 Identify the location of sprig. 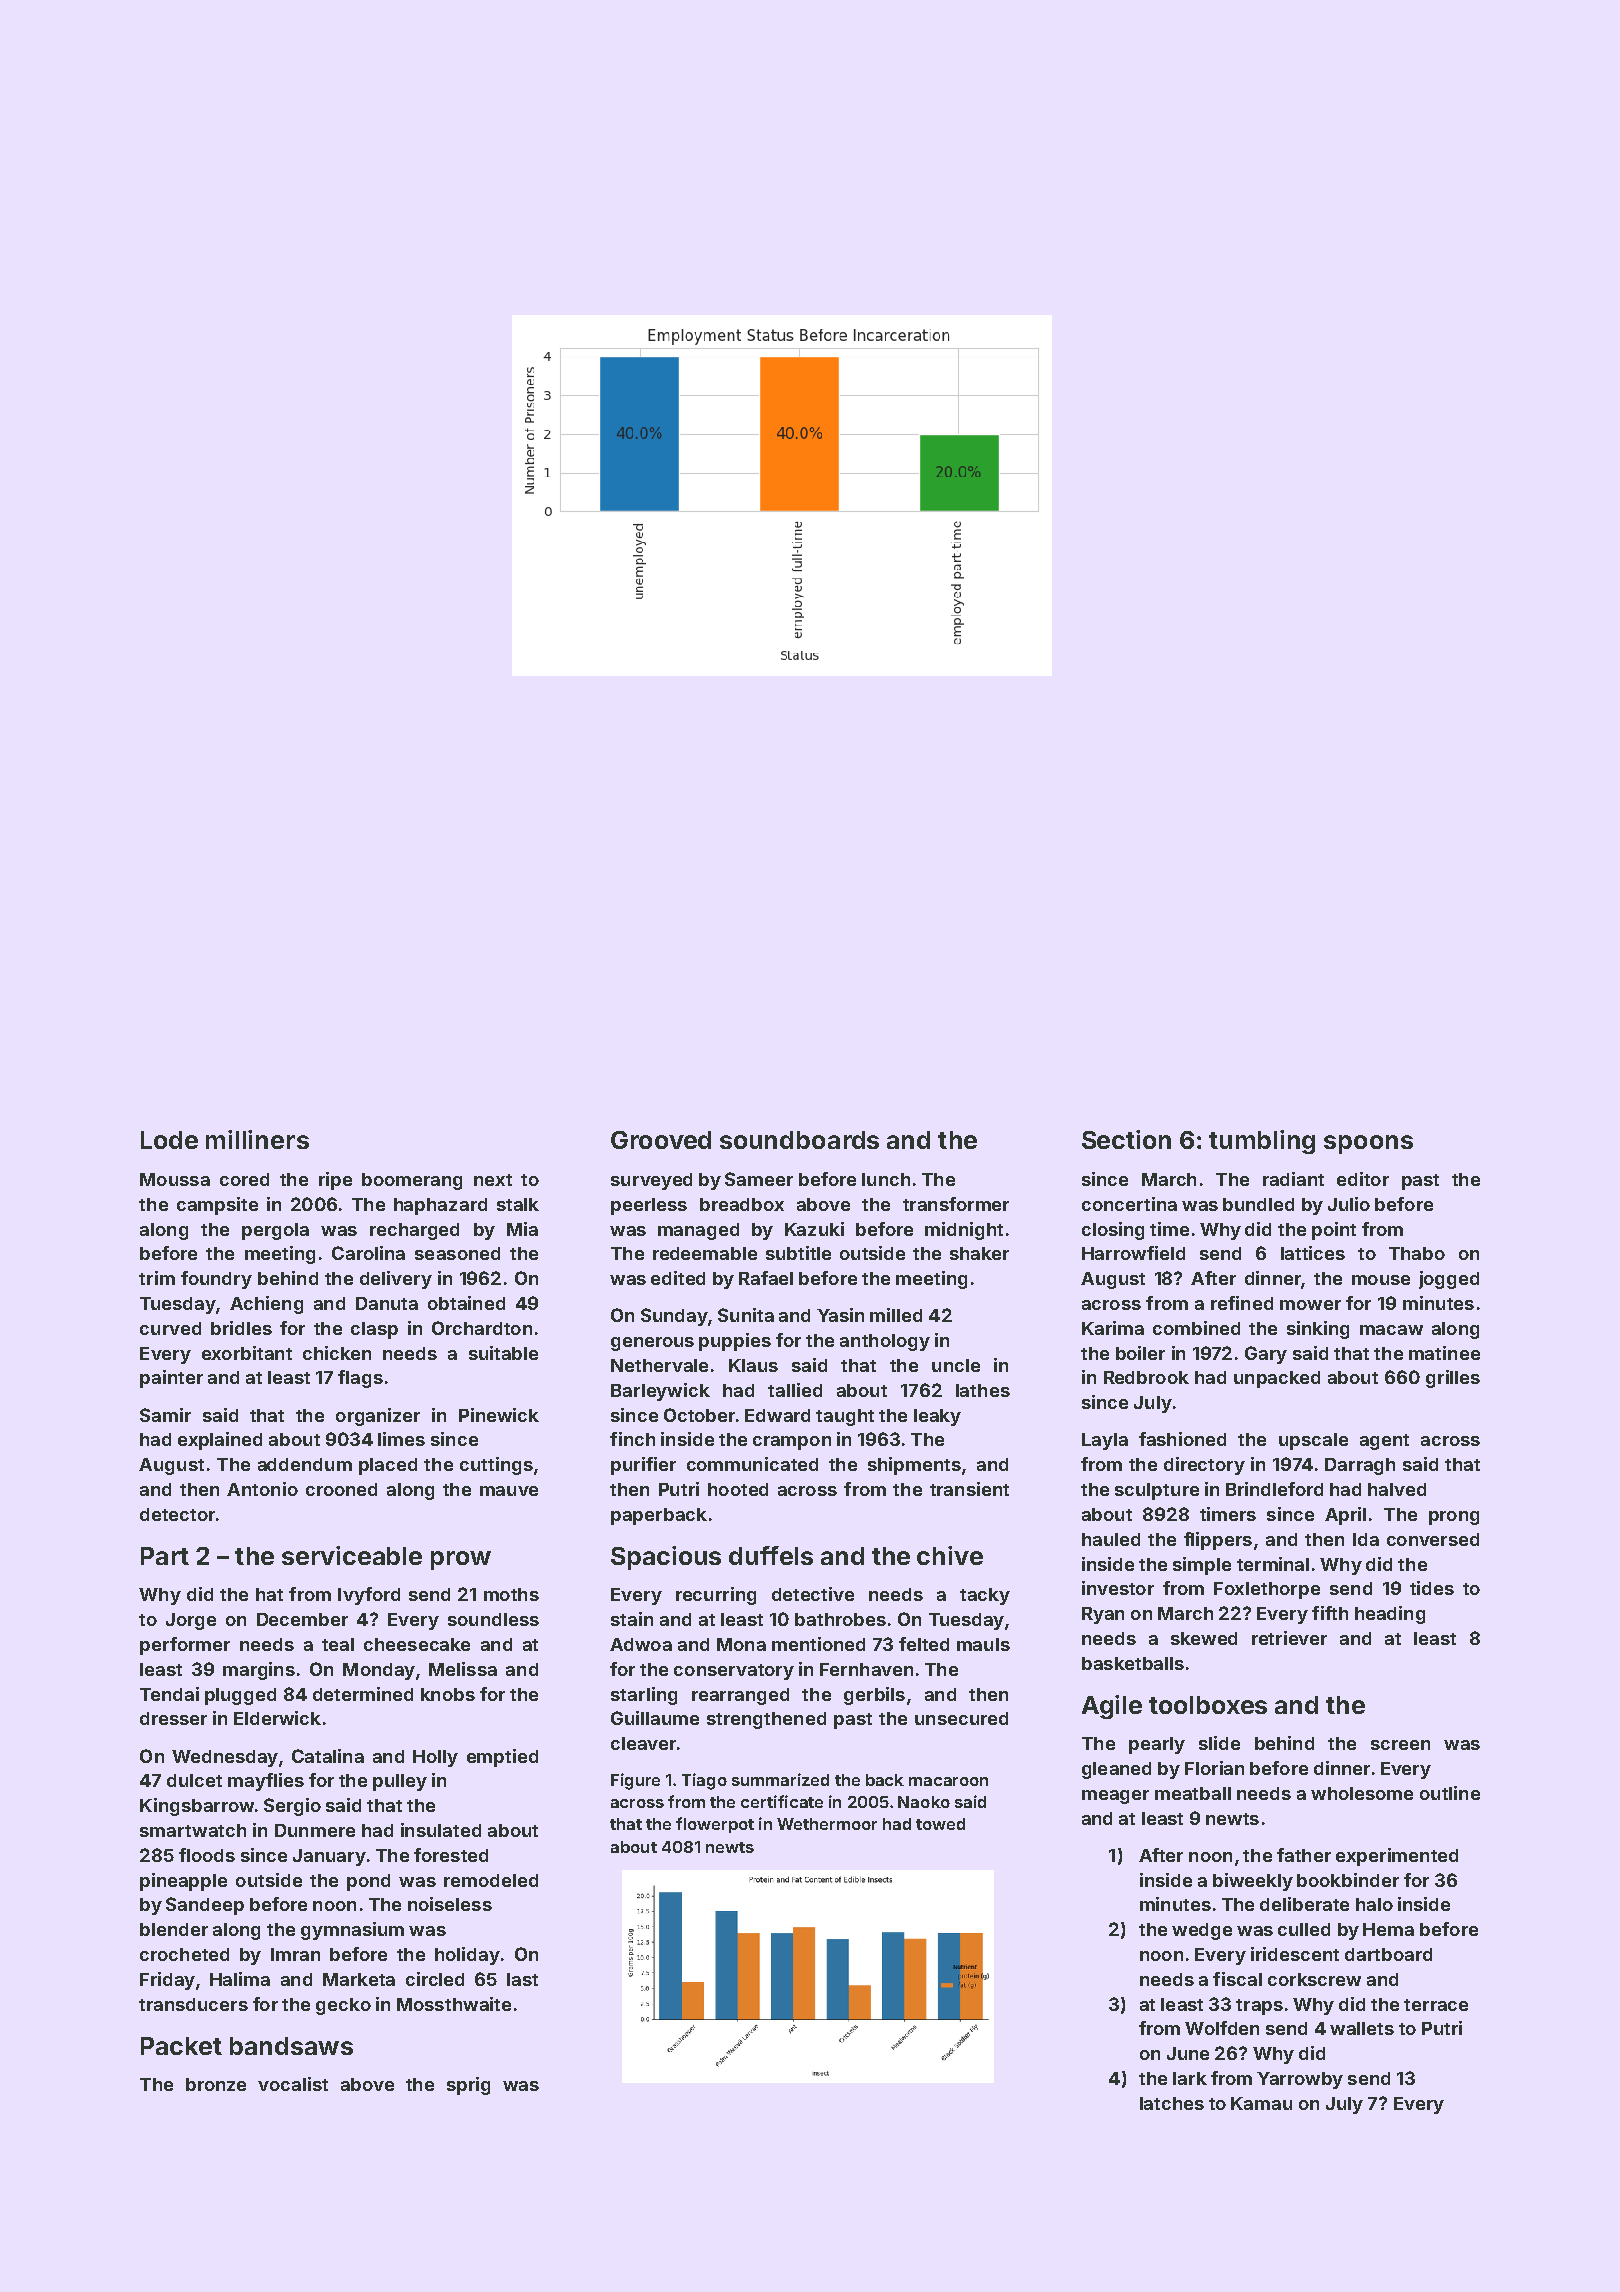
(468, 2086).
